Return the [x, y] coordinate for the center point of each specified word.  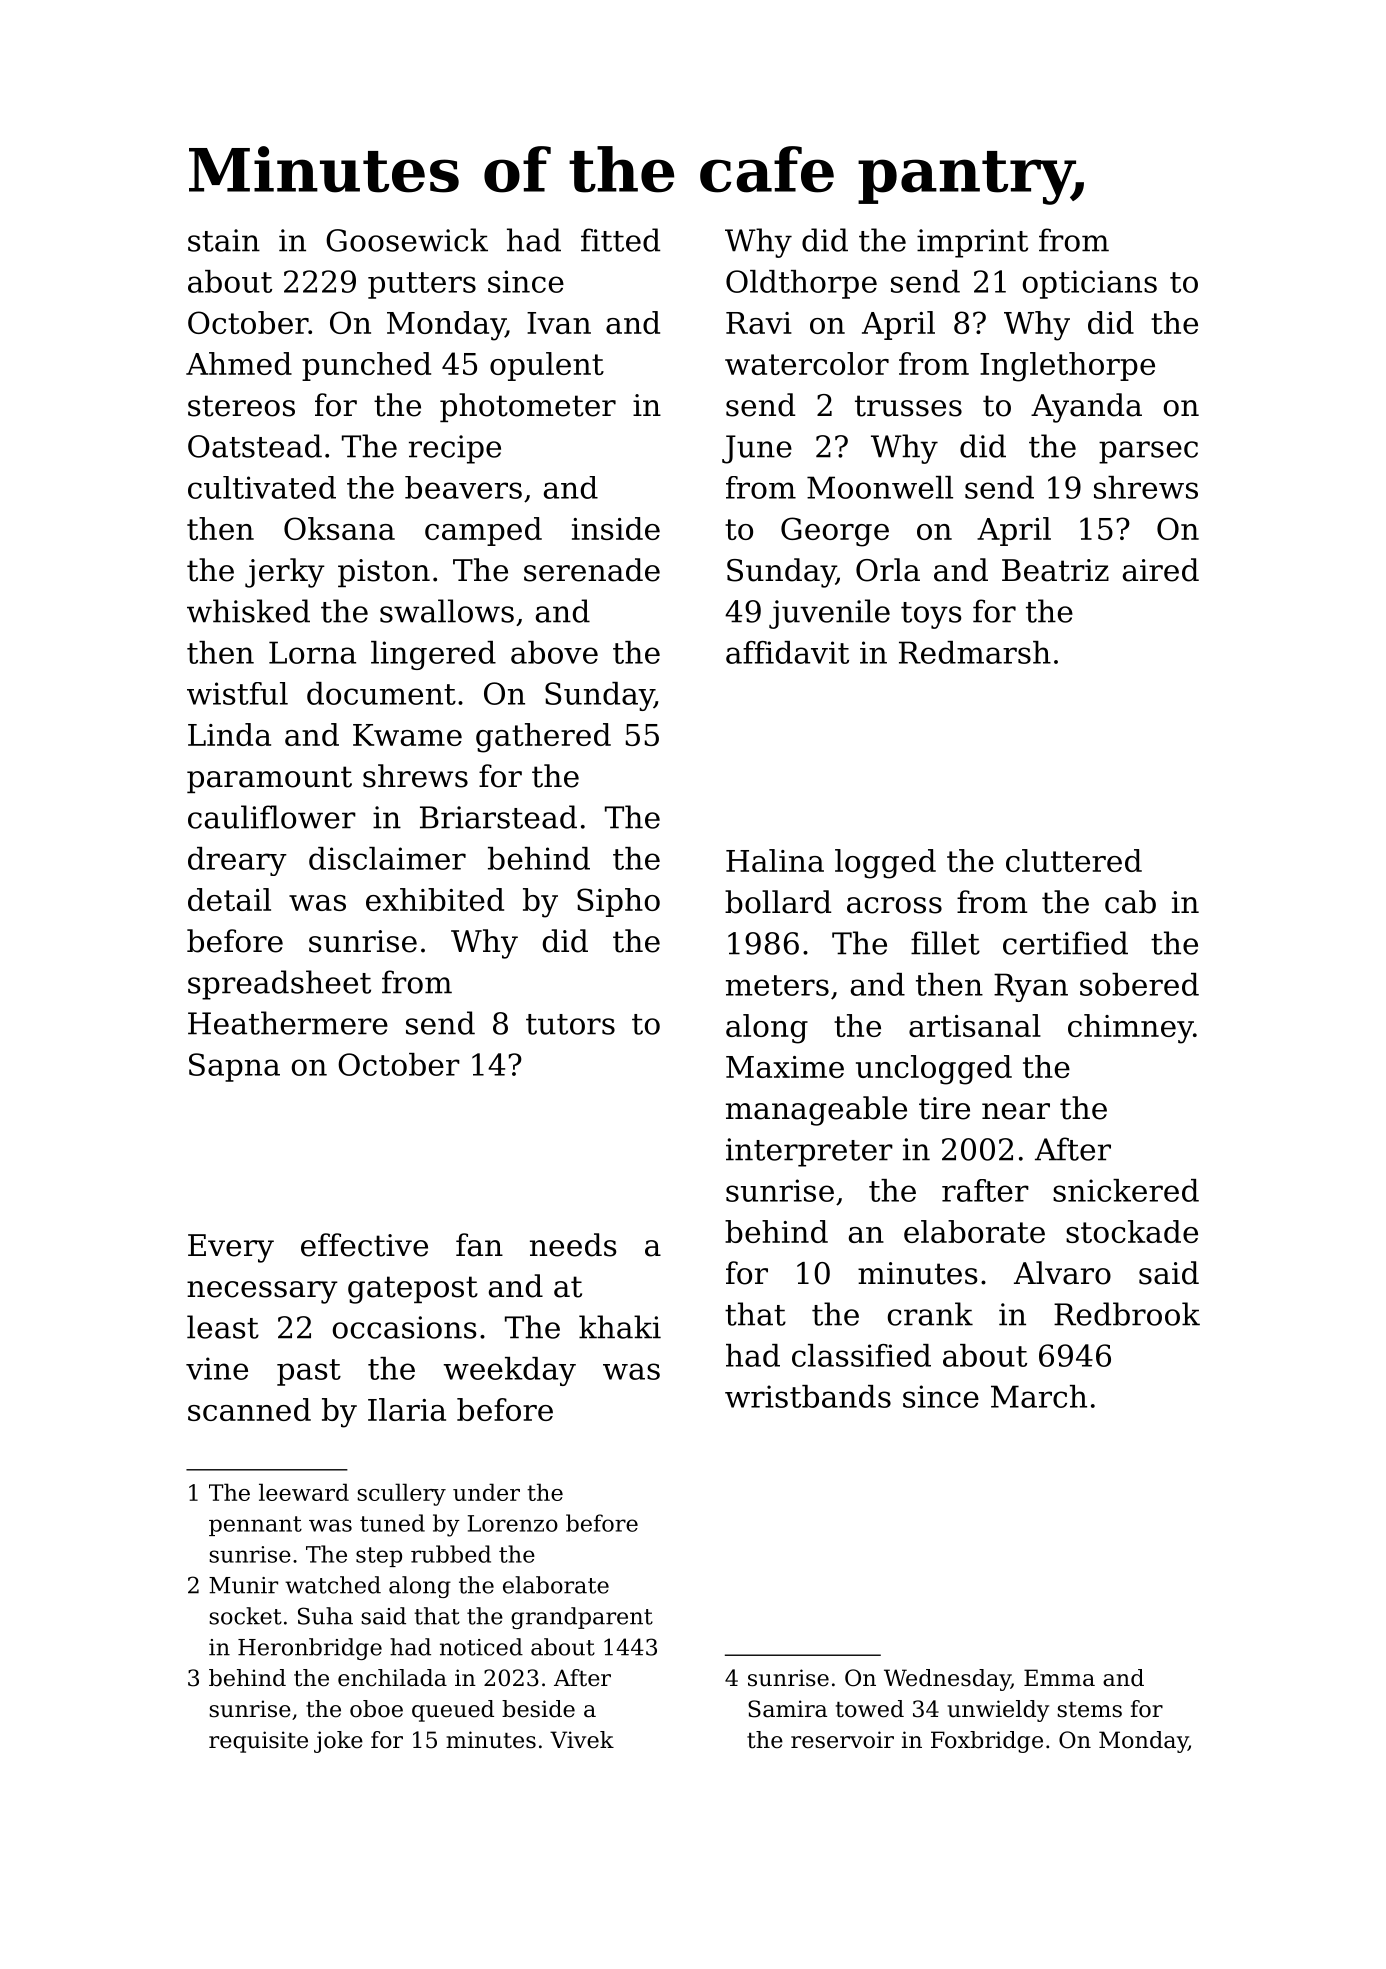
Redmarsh [975, 652]
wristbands [808, 1396]
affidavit [787, 652]
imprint [972, 243]
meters [777, 985]
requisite [258, 1742]
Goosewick [407, 240]
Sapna [234, 1067]
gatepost [413, 1290]
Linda [229, 734]
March [1039, 1396]
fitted [620, 240]
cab [1130, 902]
